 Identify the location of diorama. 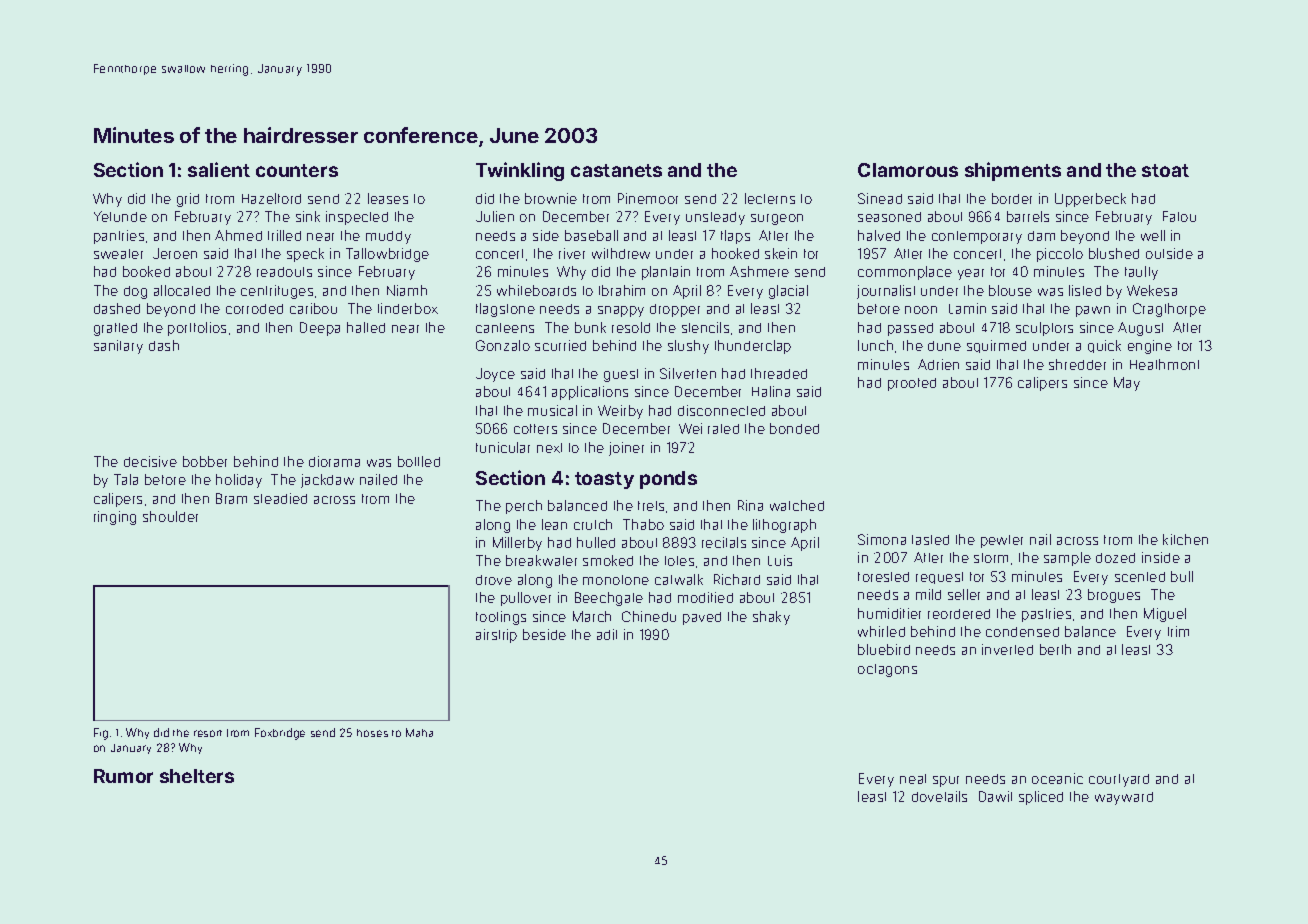
(334, 461).
